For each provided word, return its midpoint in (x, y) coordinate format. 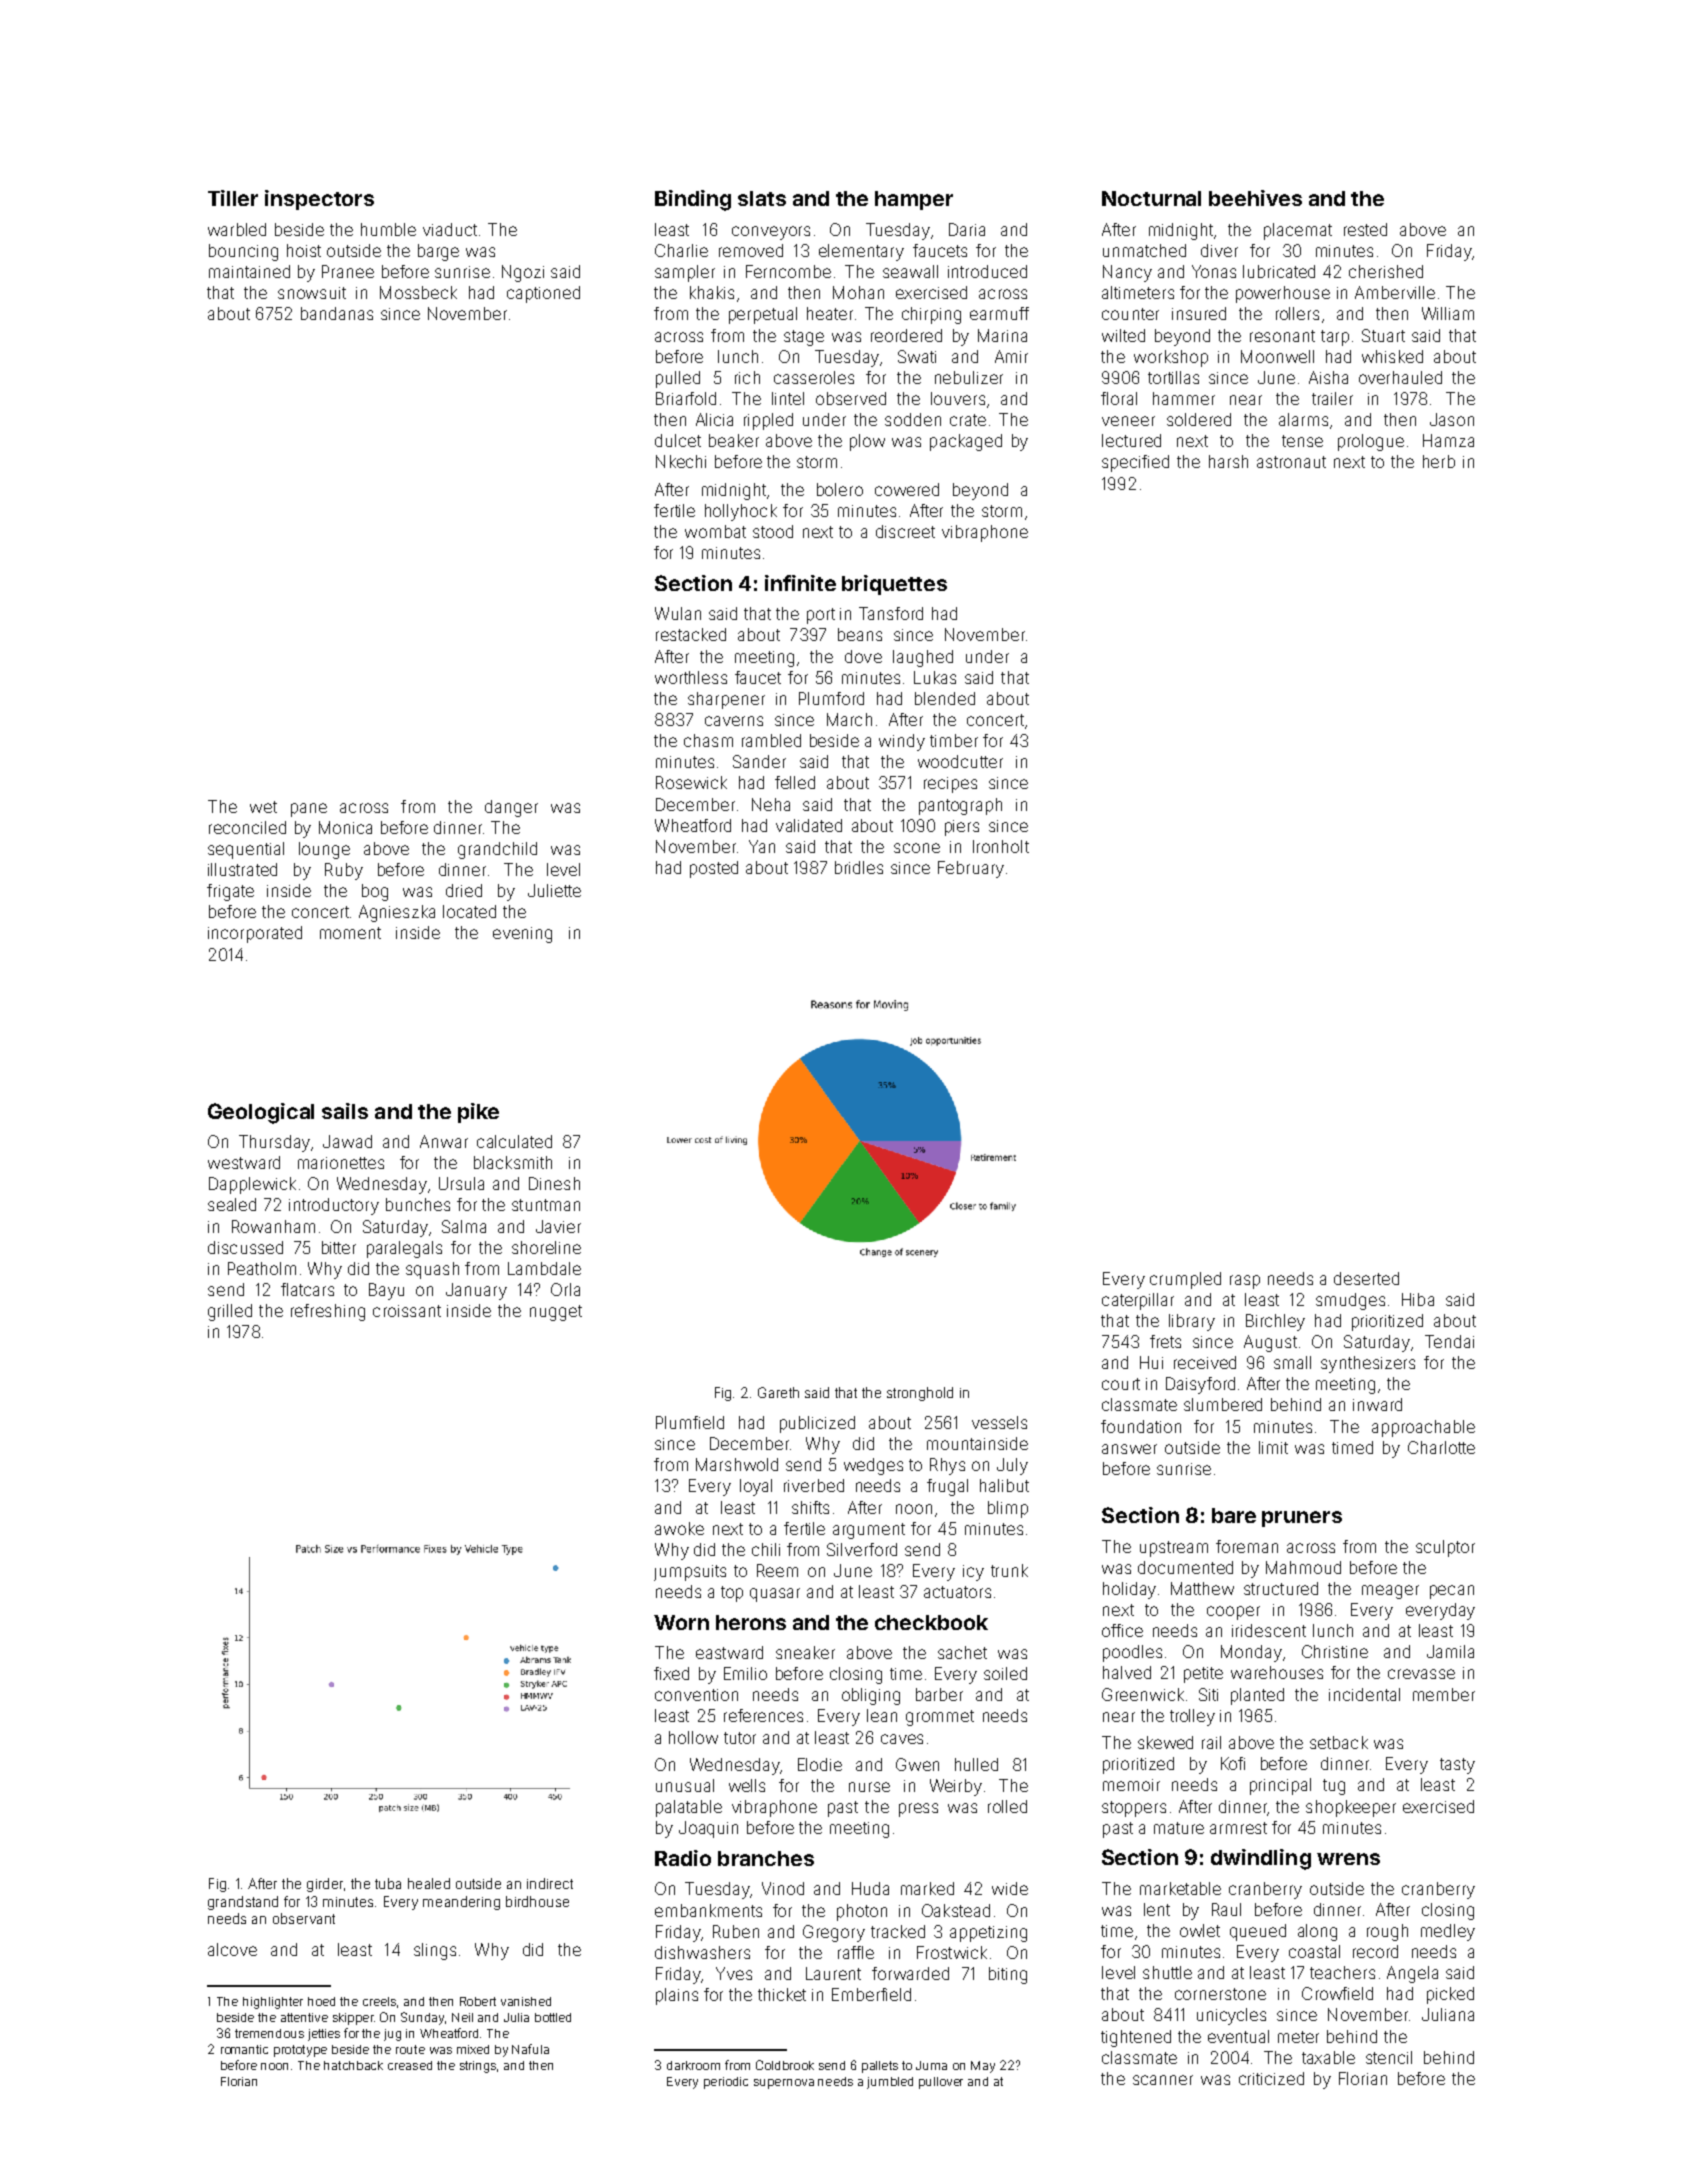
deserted (1366, 1278)
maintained (249, 271)
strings (478, 2067)
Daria (967, 229)
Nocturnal (1151, 198)
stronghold (920, 1394)
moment (350, 933)
